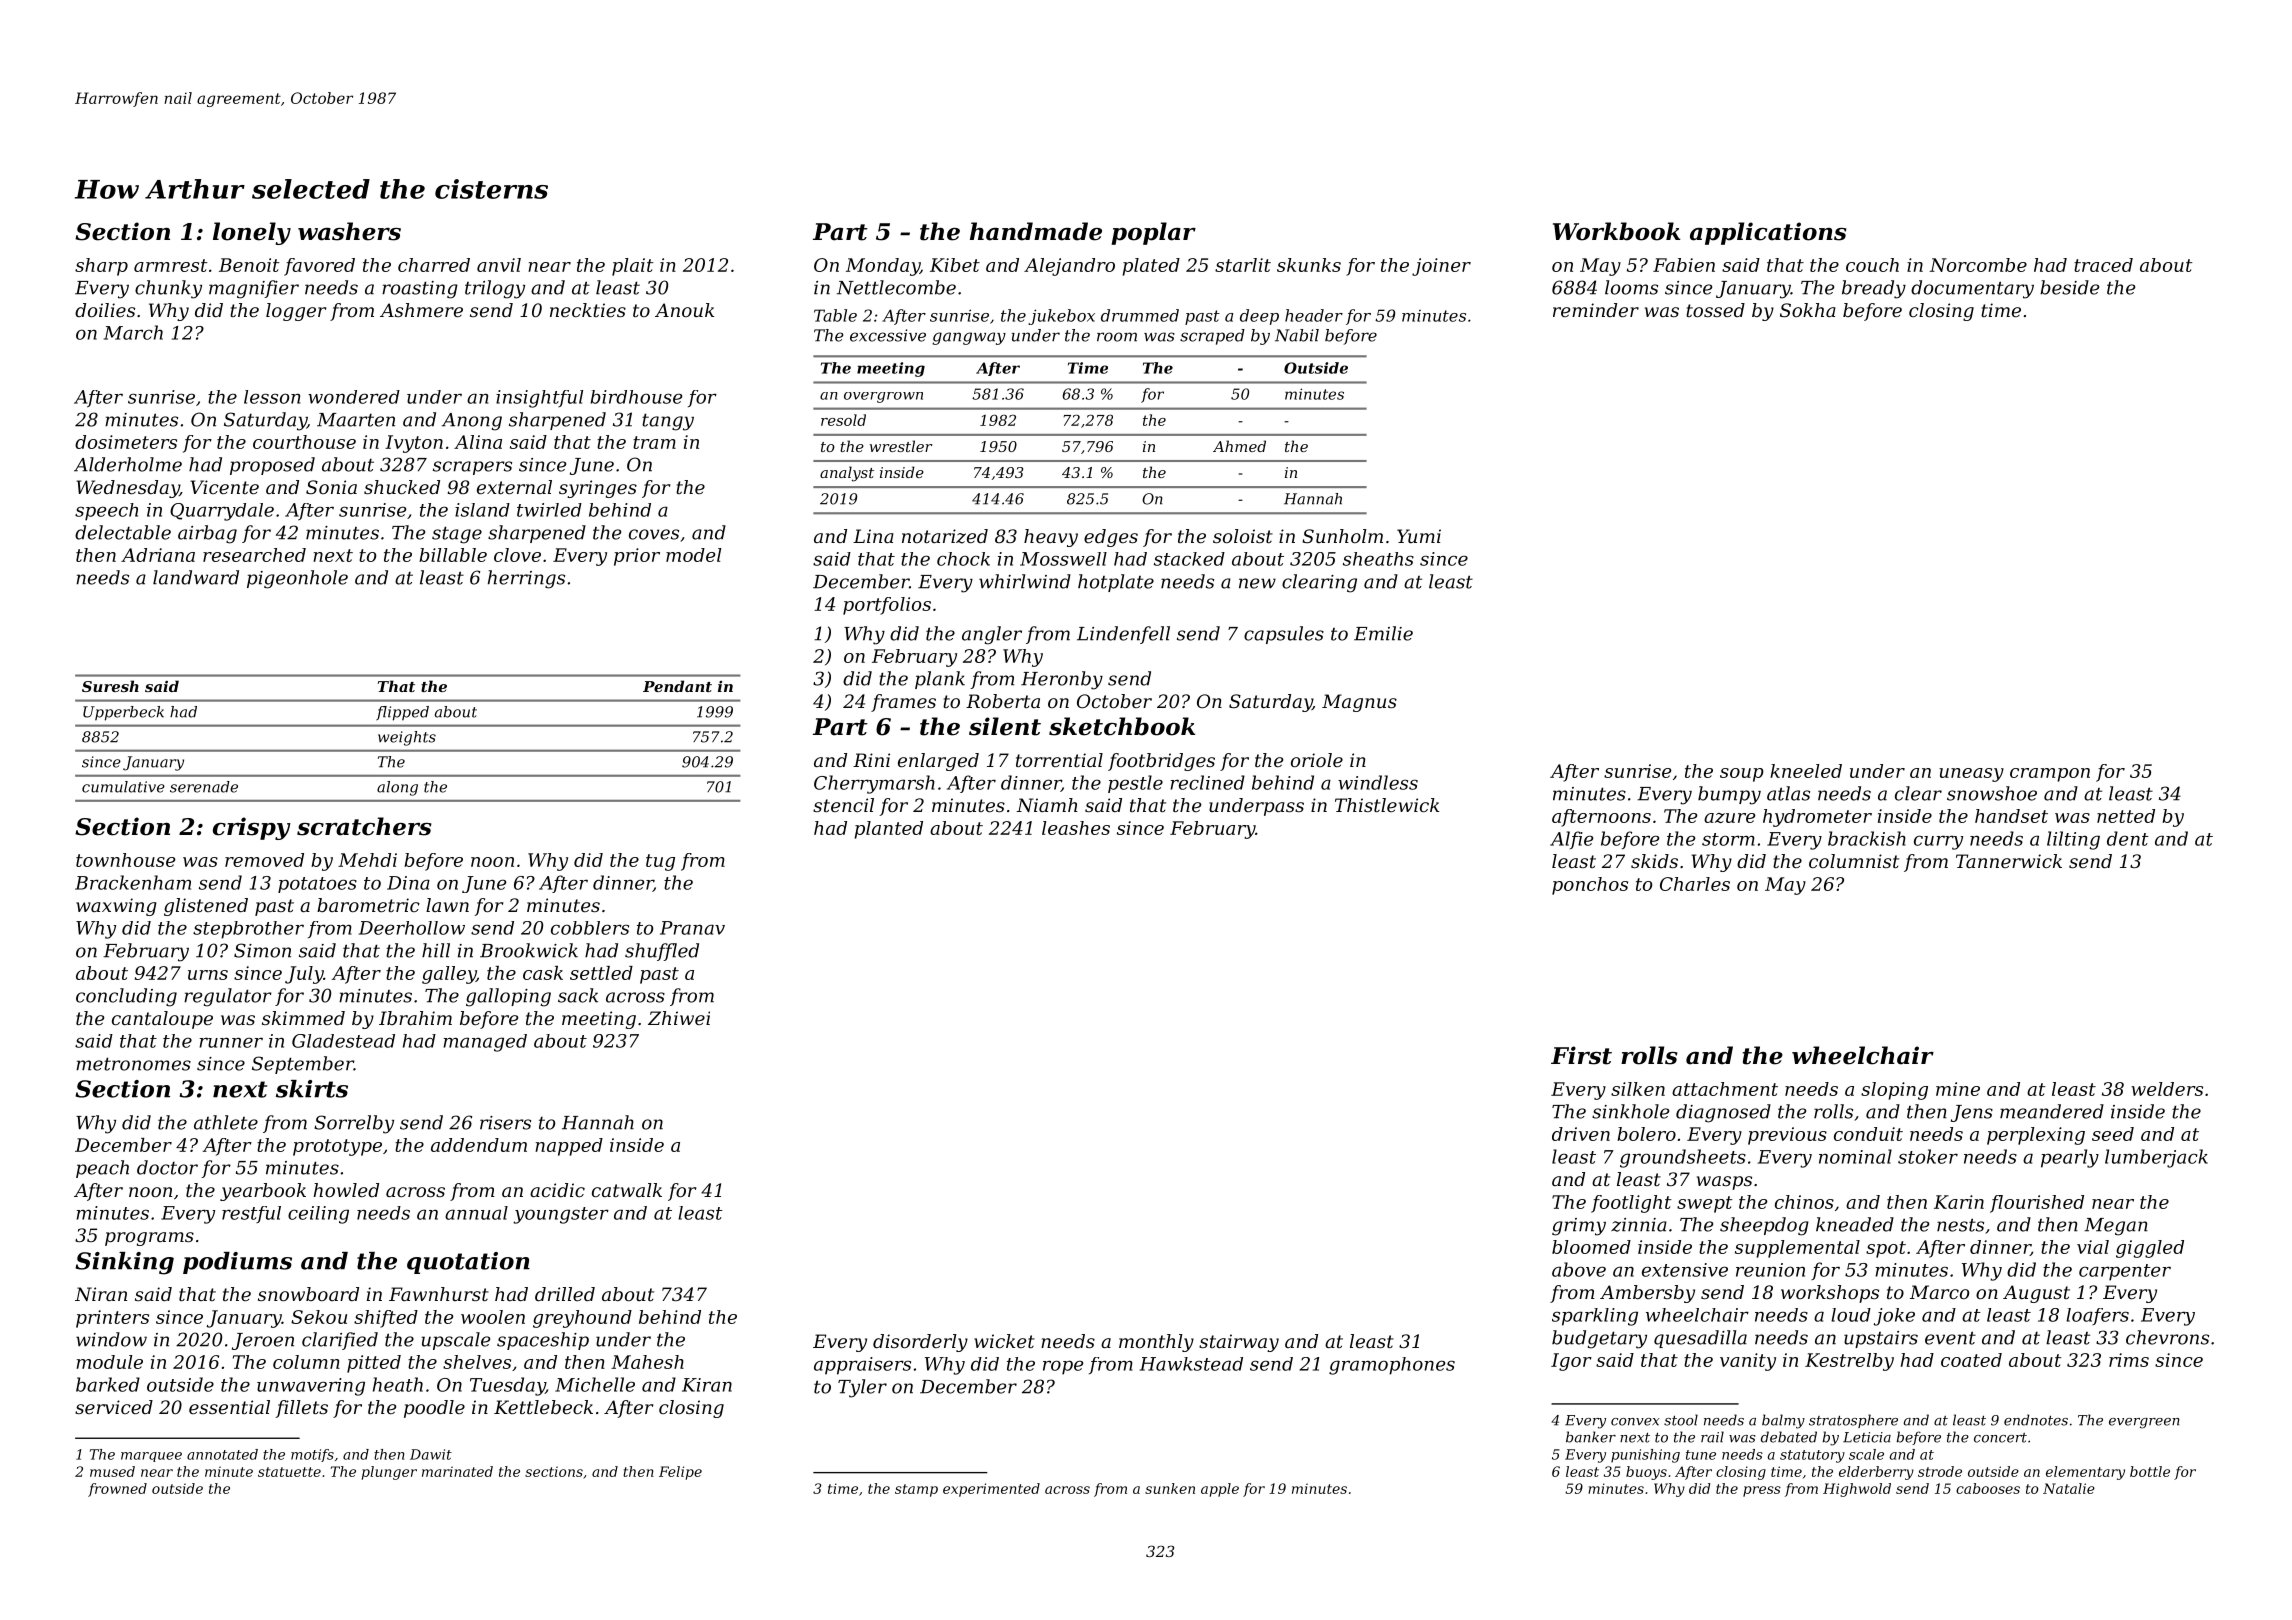 The image size is (2292, 1620). Describe the element at coordinates (637, 557) in the screenshot. I see `prior` at that location.
